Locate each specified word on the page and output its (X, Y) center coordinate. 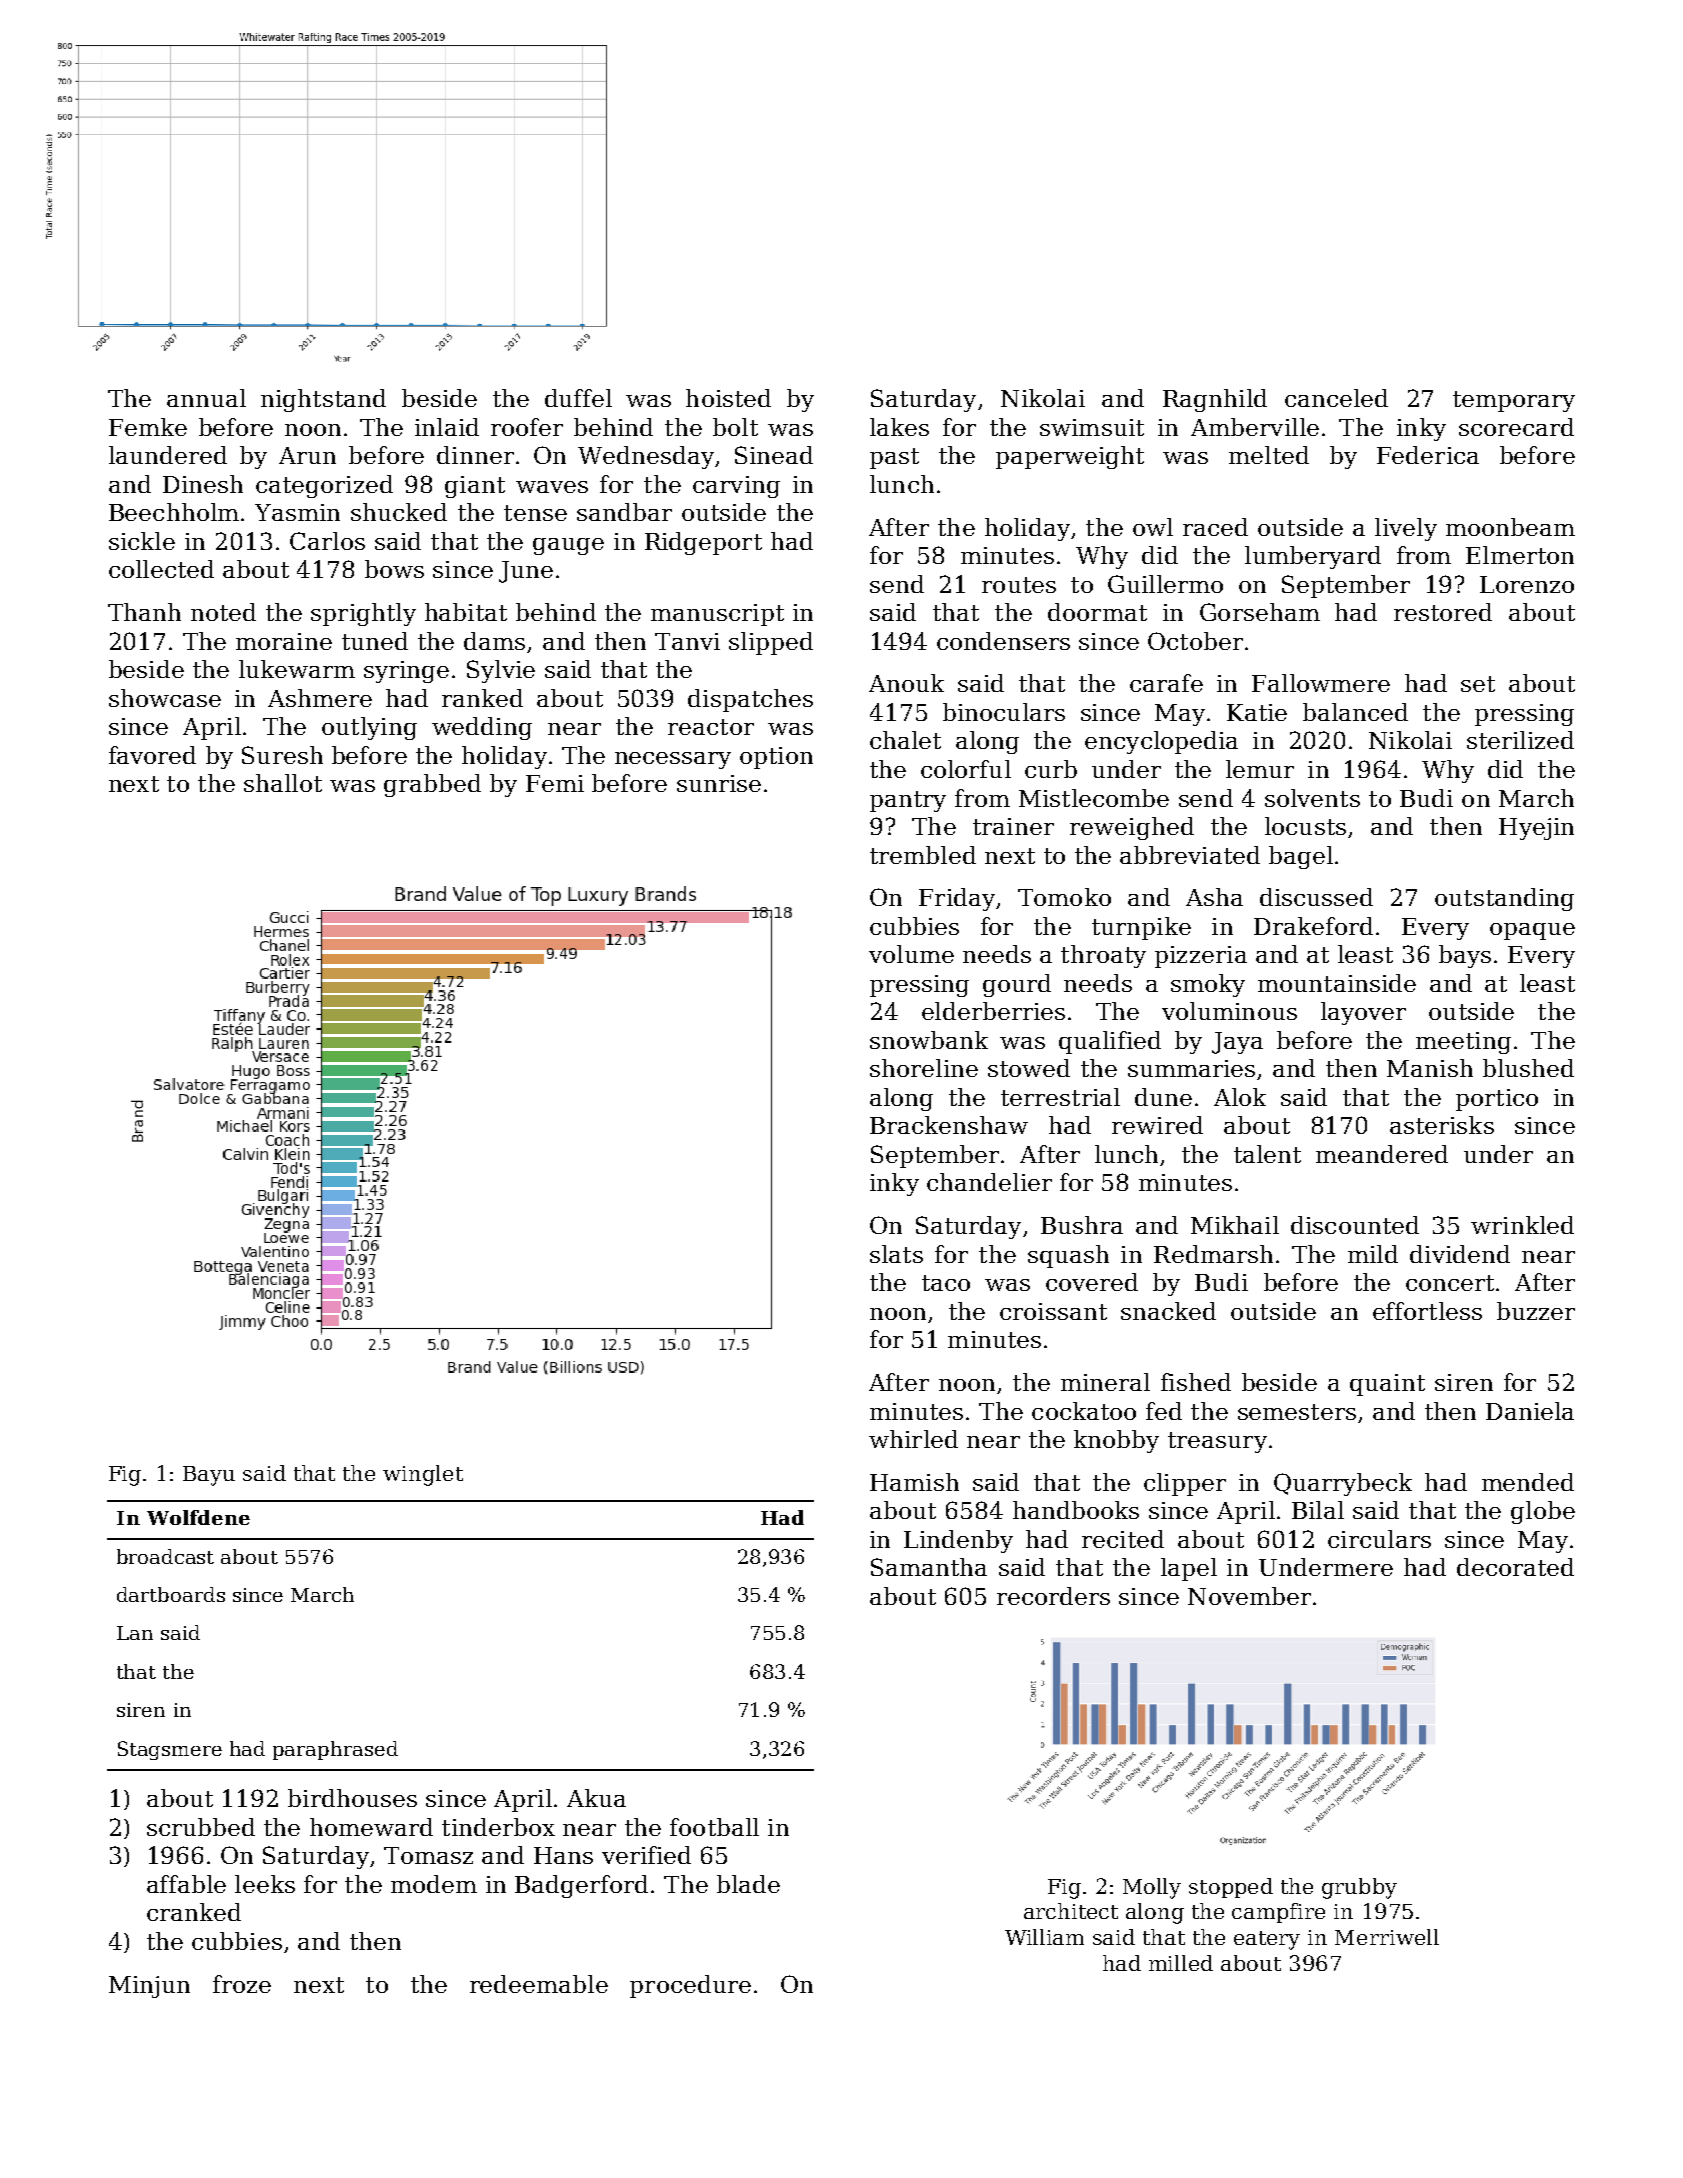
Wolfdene (198, 1517)
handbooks (1076, 1510)
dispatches (750, 700)
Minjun (149, 1987)
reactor (711, 727)
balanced (1355, 712)
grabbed (432, 785)
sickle (142, 541)
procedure (690, 1986)
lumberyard (1313, 557)
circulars (1379, 1539)
